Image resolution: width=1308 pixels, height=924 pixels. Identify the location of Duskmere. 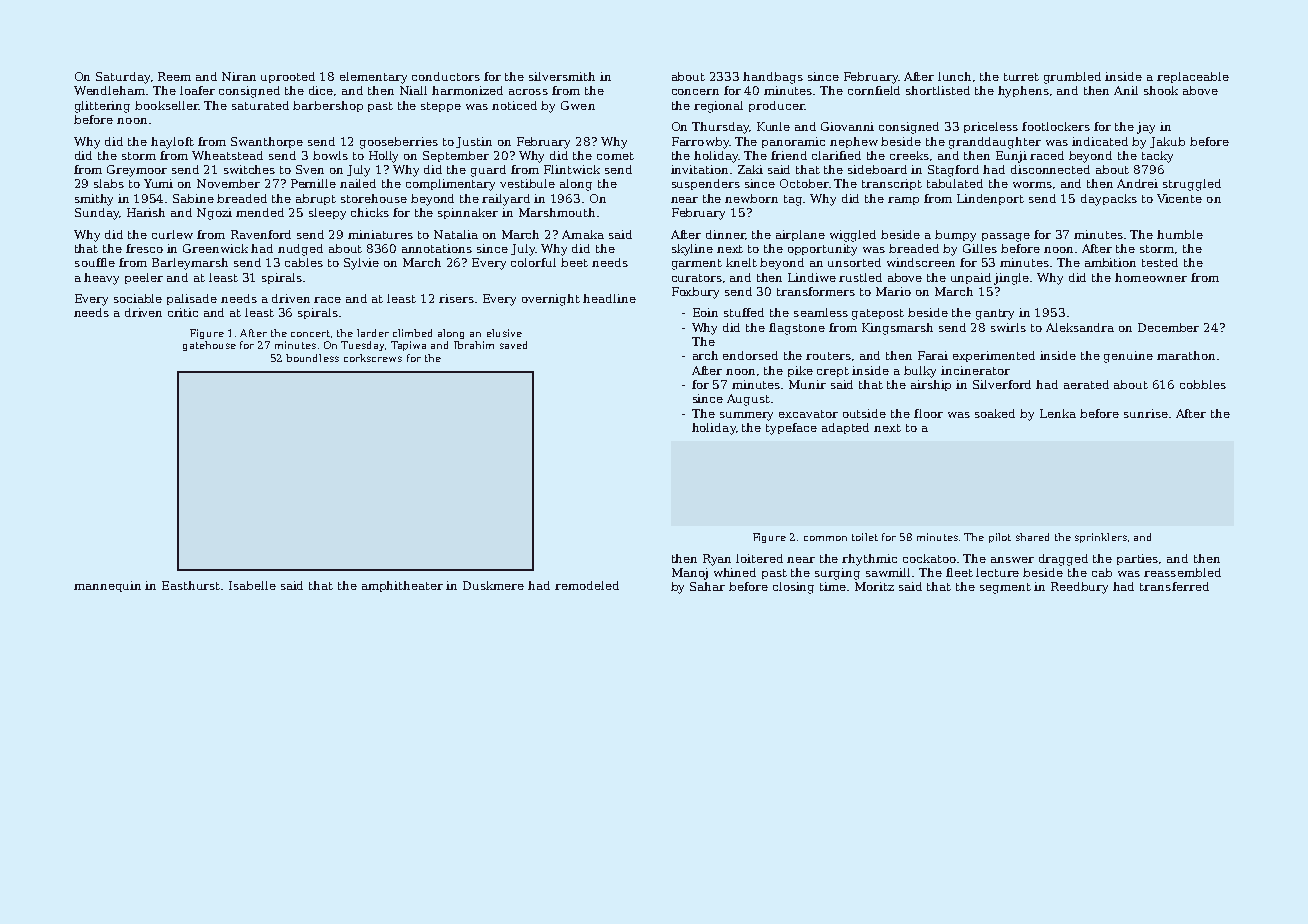
(493, 585).
